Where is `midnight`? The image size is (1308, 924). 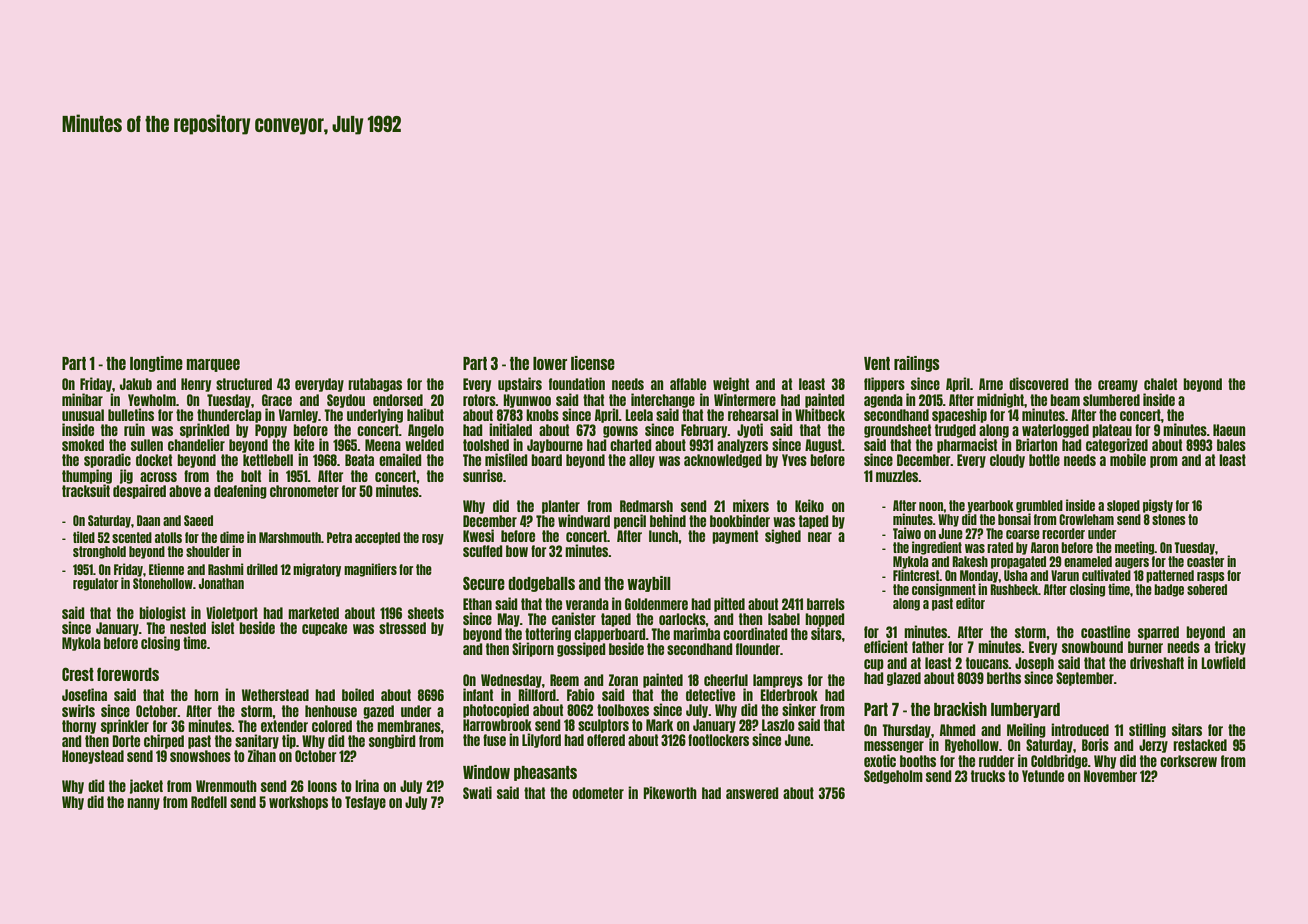 midnight is located at coordinates (1000, 400).
